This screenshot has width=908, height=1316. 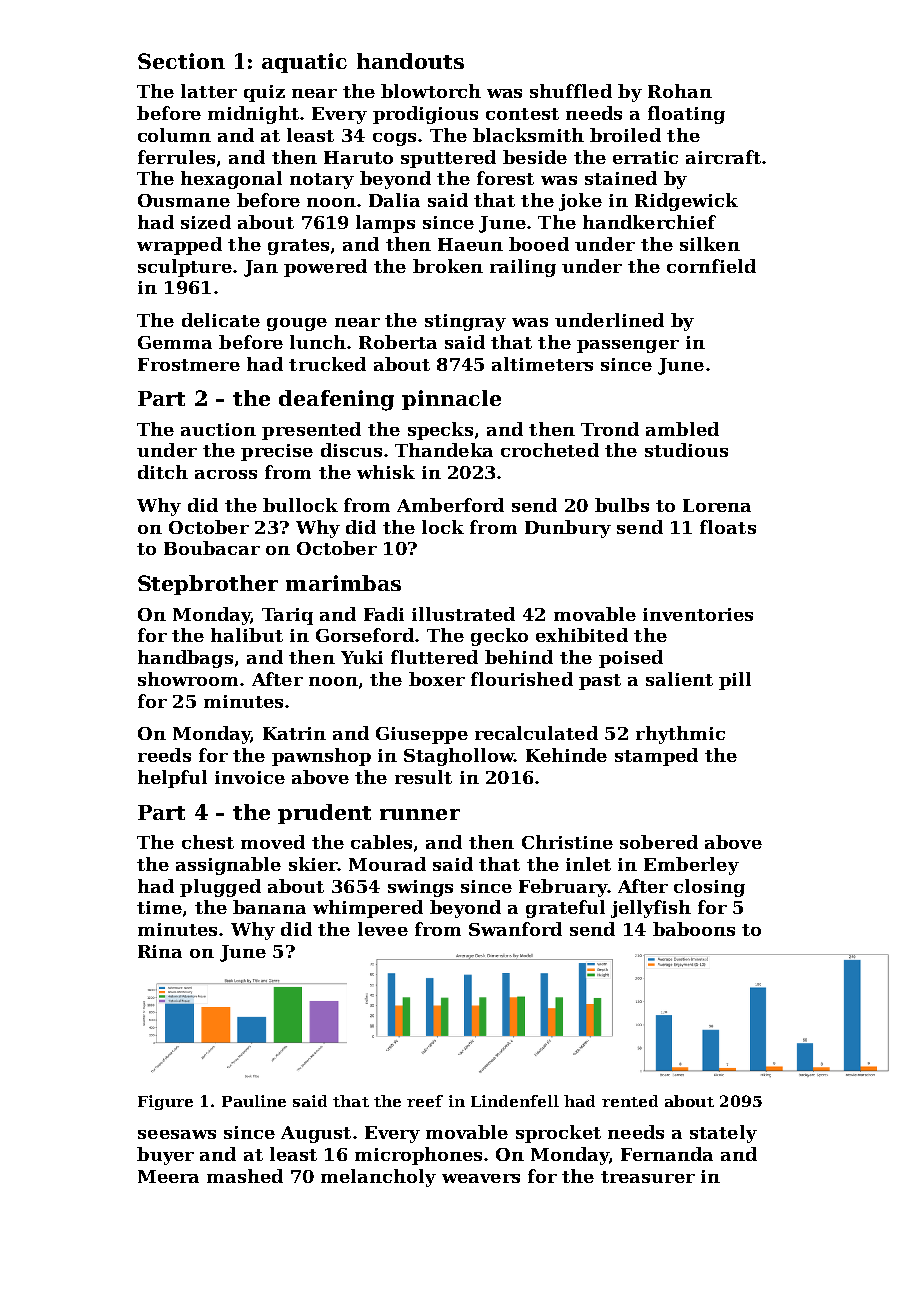 What do you see at coordinates (680, 91) in the screenshot?
I see `Rohan` at bounding box center [680, 91].
